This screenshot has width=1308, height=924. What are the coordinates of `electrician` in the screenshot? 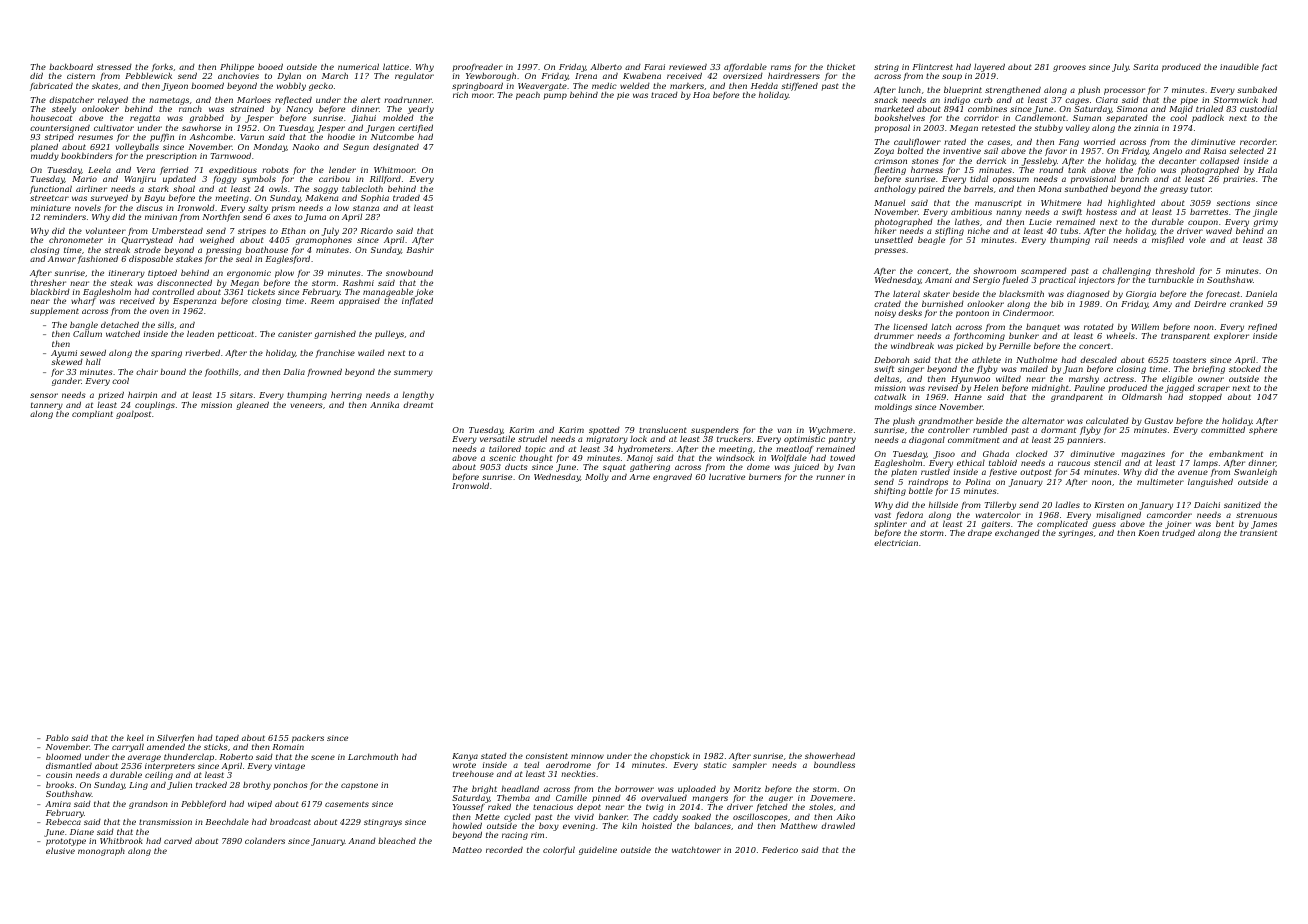 It's located at (896, 542).
